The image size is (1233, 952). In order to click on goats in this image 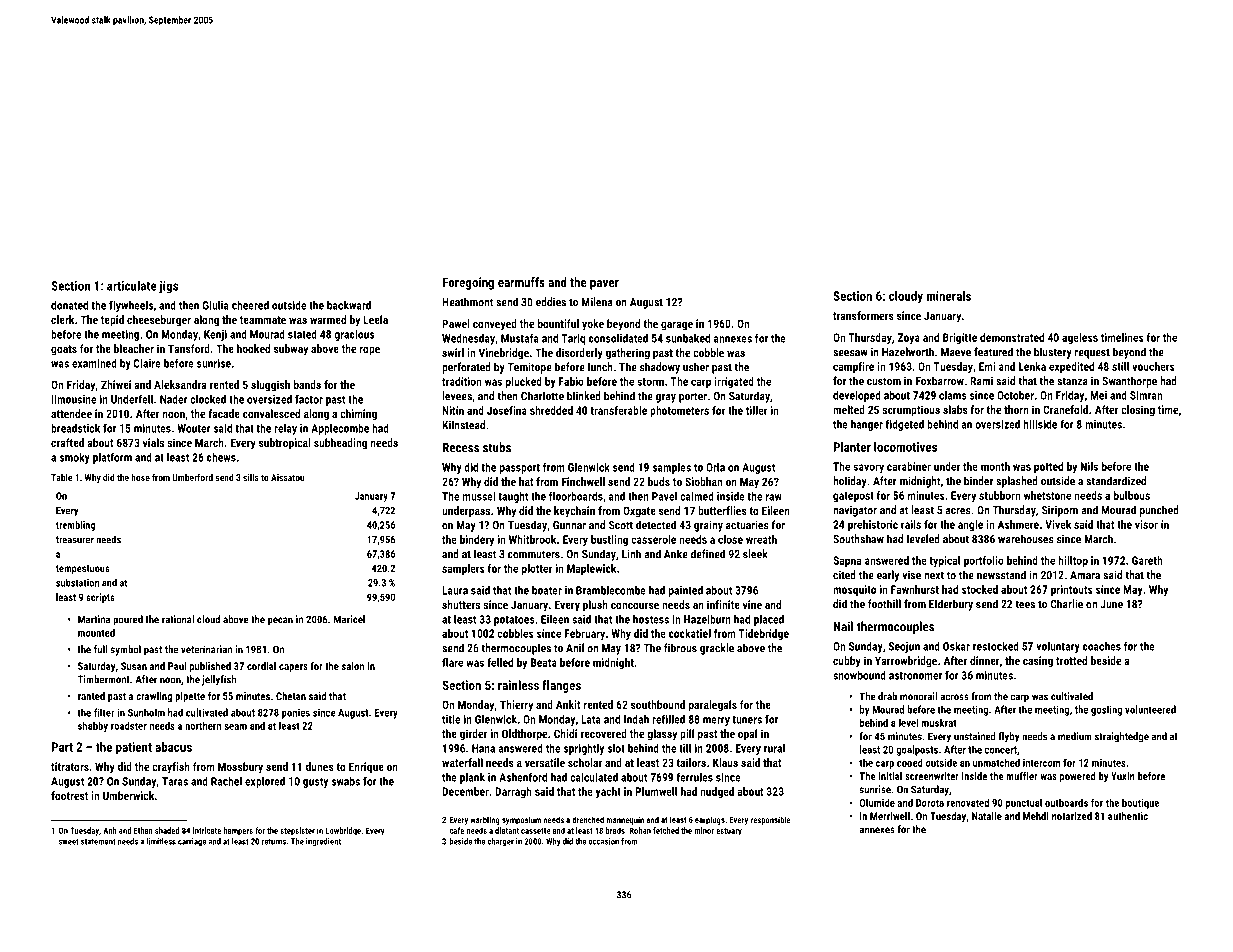, I will do `click(64, 350)`.
